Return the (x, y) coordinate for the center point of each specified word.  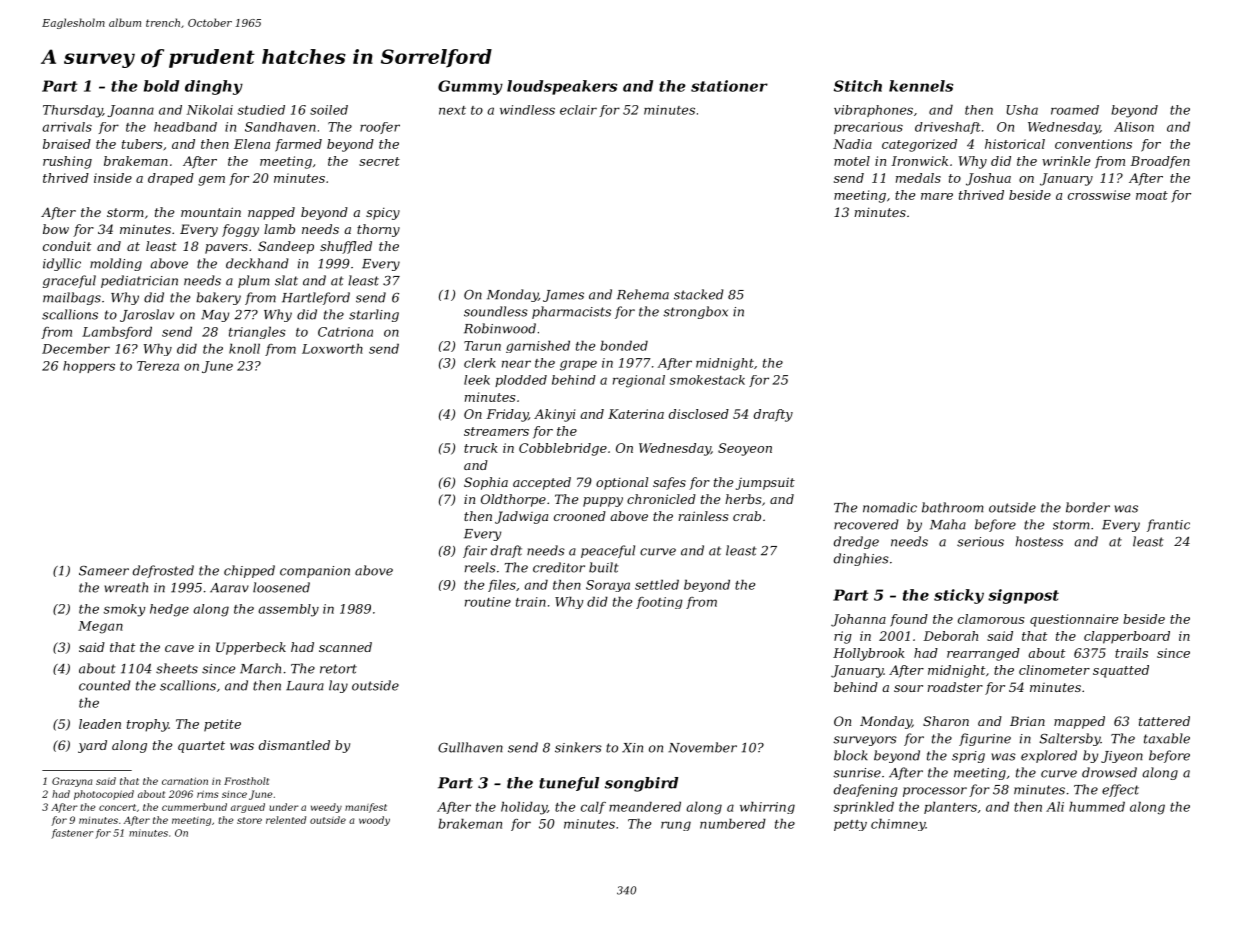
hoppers (89, 367)
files (502, 585)
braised (67, 144)
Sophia (486, 483)
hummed (1097, 806)
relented (286, 820)
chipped (249, 571)
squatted (1121, 671)
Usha (1022, 110)
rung (676, 826)
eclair (578, 110)
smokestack (707, 380)
